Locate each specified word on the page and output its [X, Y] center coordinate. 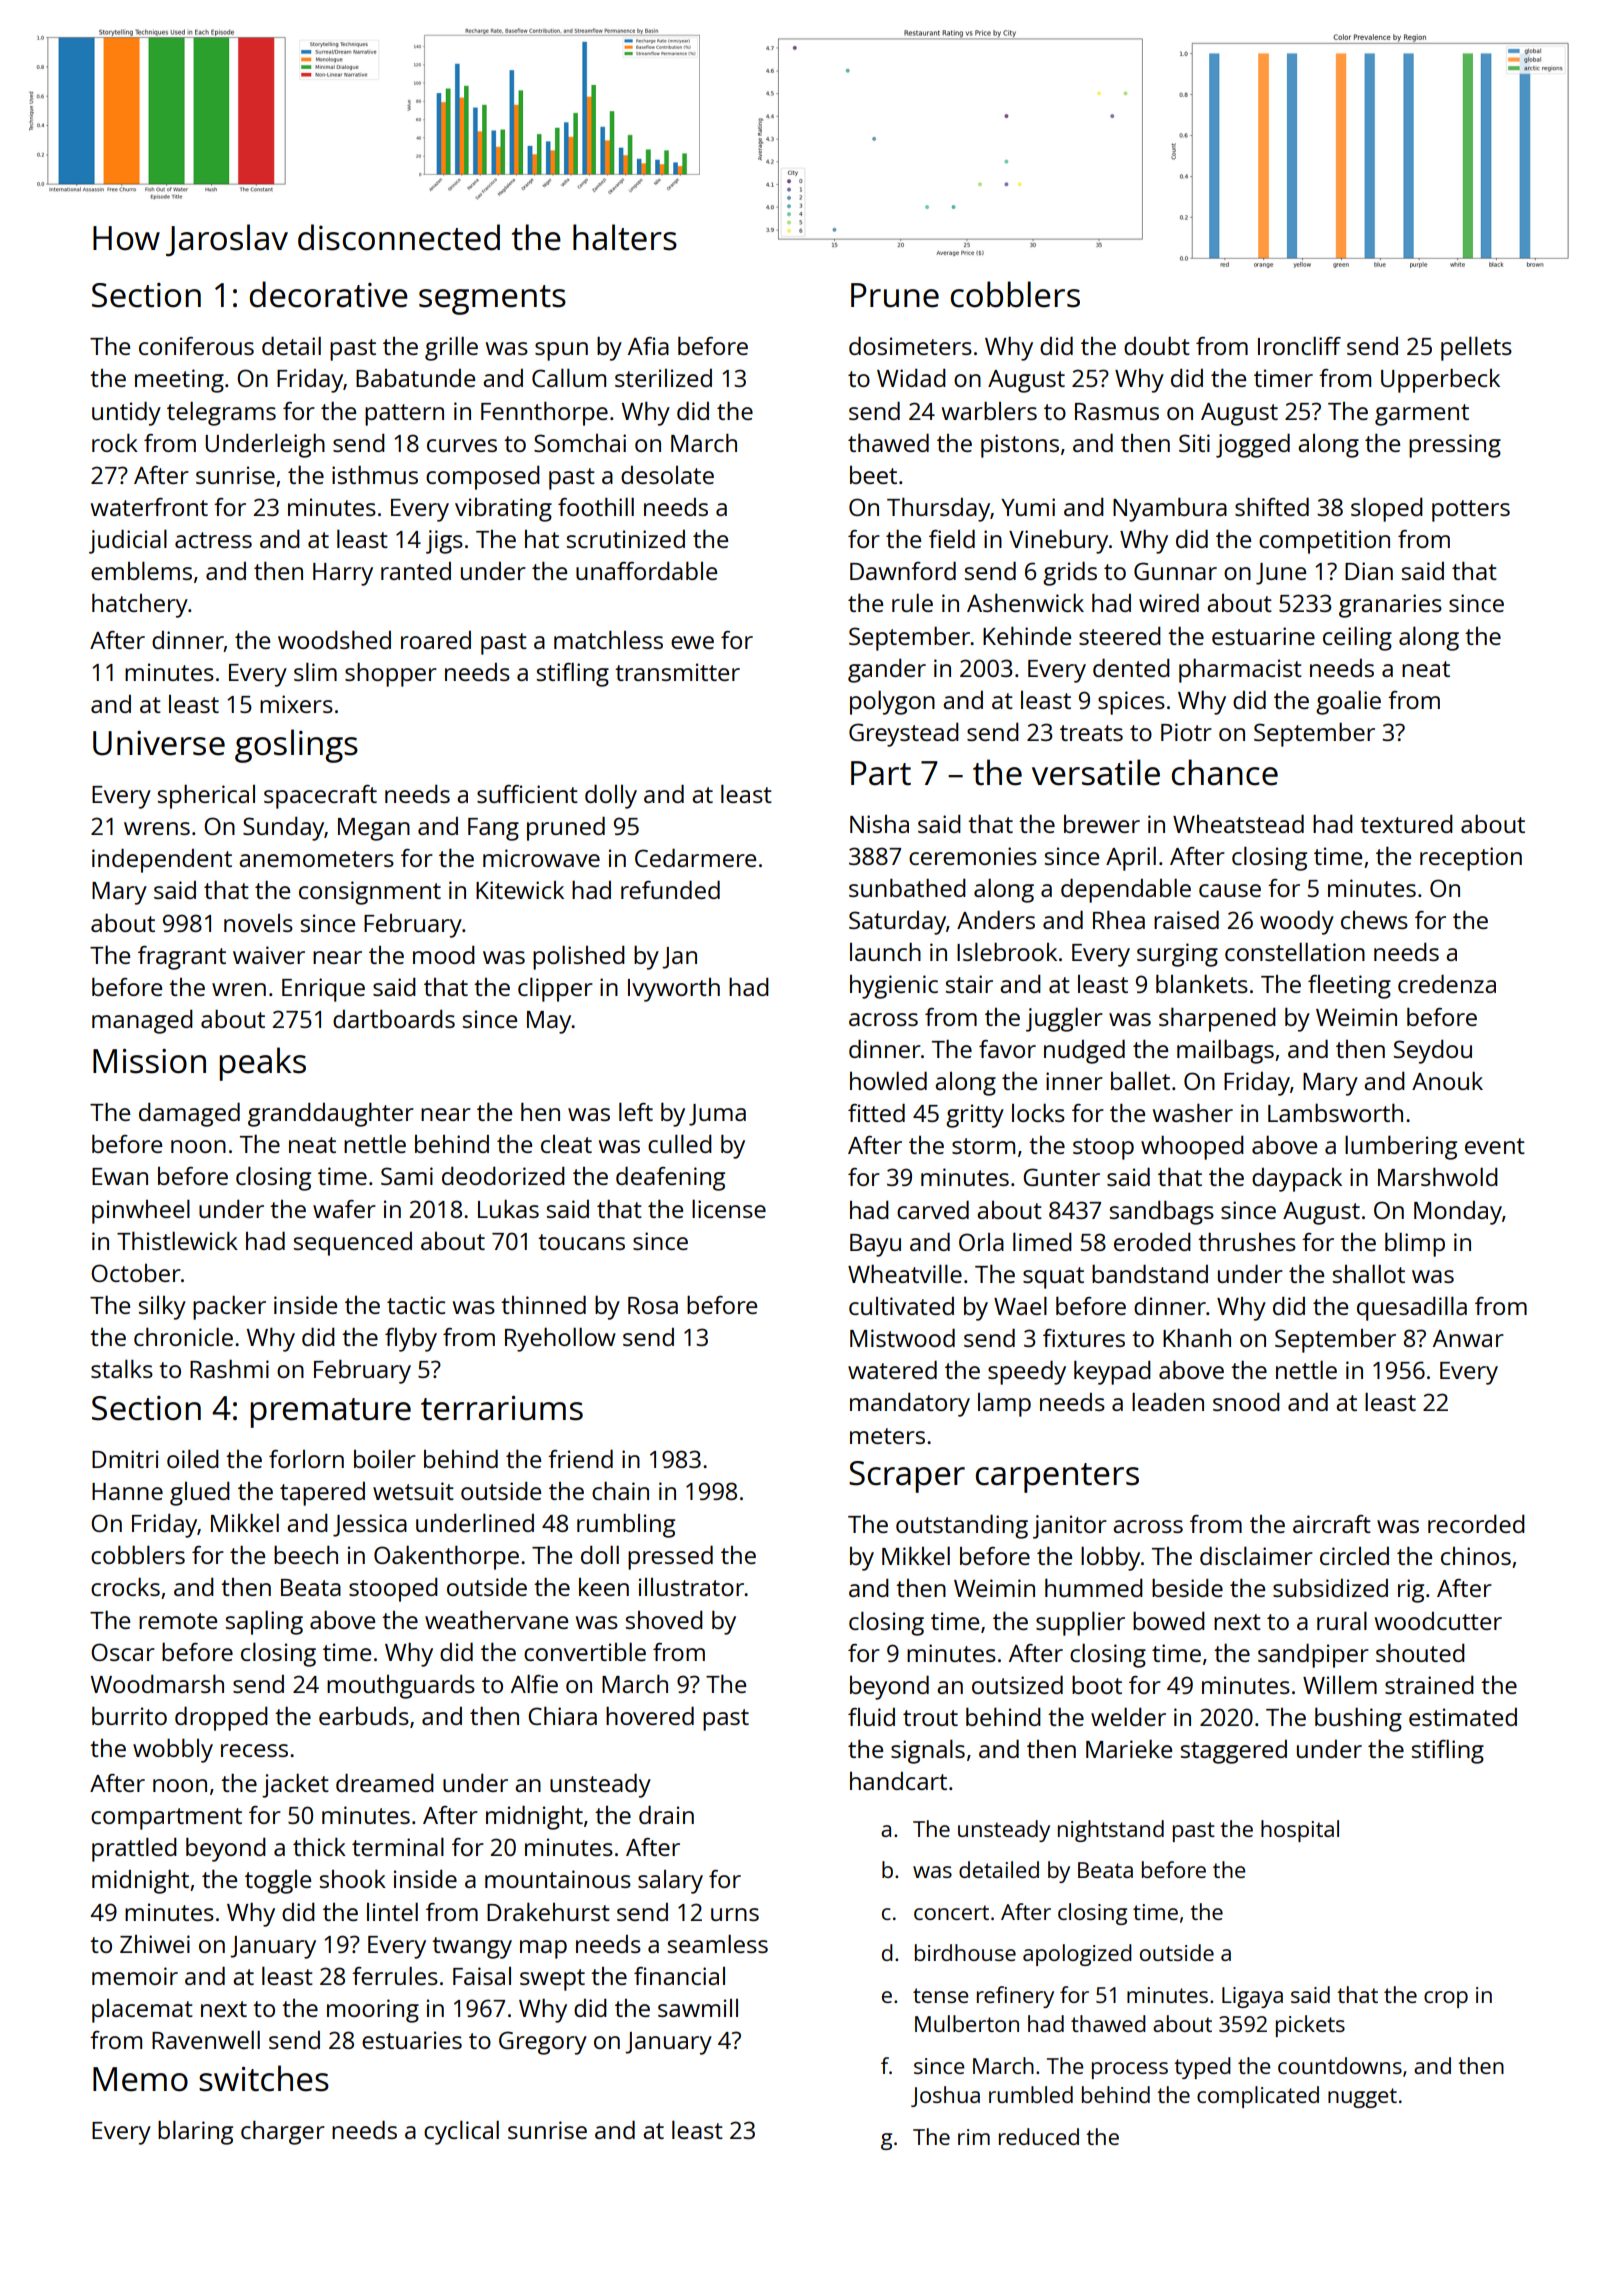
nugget [1362, 2098]
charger [283, 2132]
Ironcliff [1299, 345]
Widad [911, 377]
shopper [391, 674]
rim [974, 2137]
